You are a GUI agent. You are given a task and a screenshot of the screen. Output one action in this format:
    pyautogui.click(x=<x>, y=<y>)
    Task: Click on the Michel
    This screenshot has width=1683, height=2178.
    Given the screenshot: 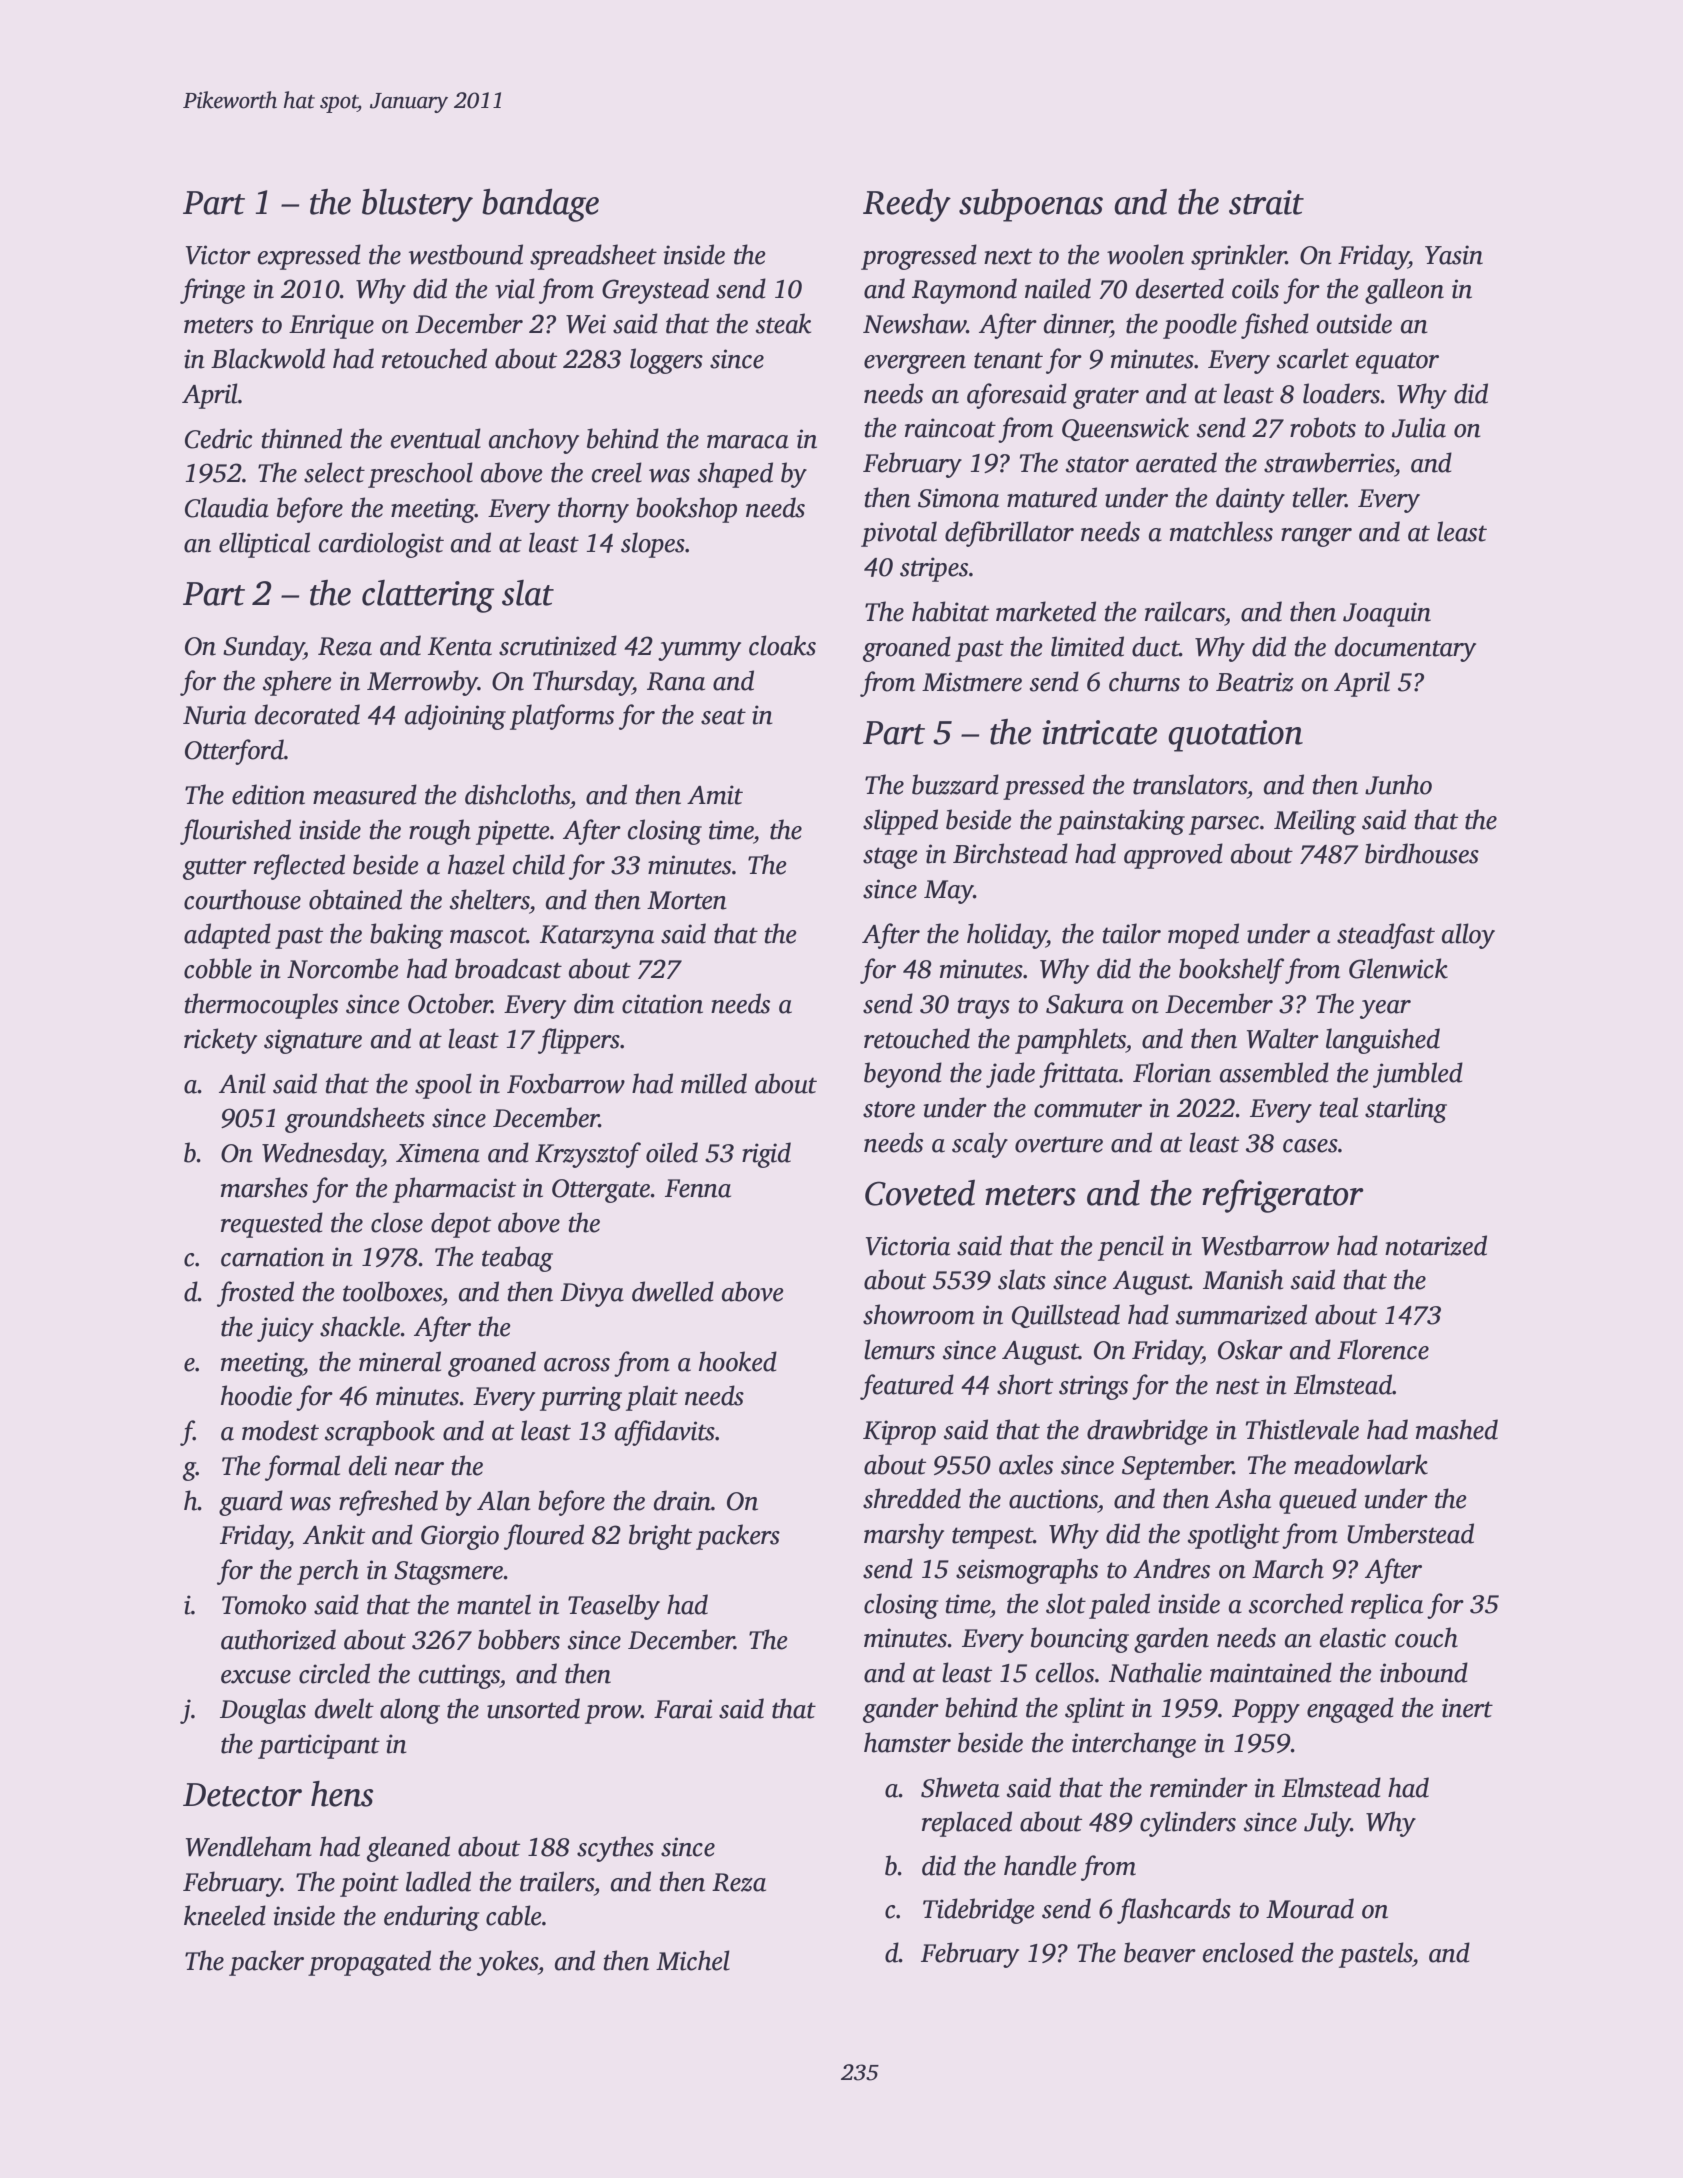 What is the action you would take?
    pyautogui.click(x=693, y=1960)
